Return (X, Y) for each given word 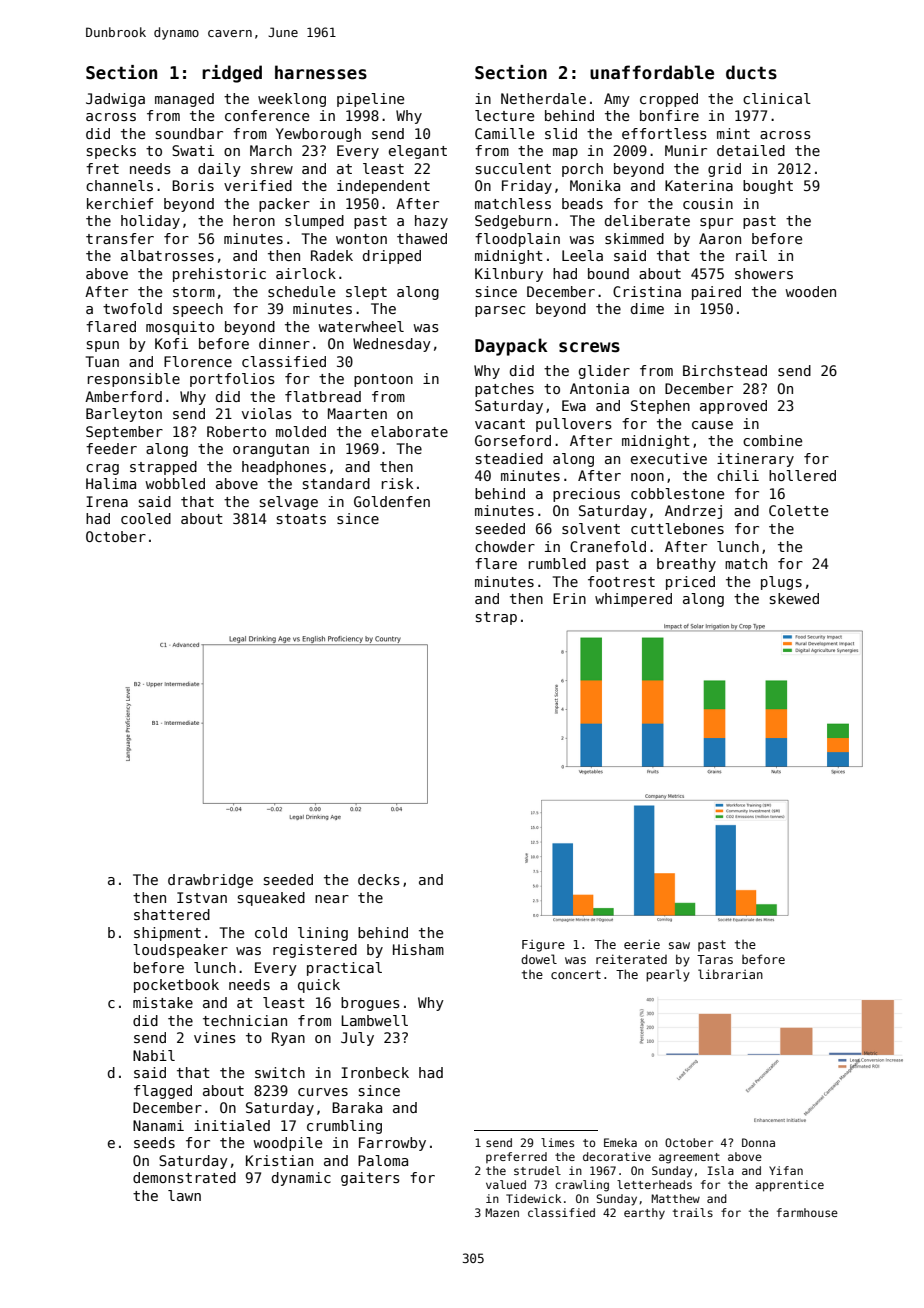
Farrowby (392, 1144)
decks (379, 879)
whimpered (633, 600)
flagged (163, 1092)
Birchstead (725, 370)
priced (690, 583)
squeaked (271, 899)
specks (111, 152)
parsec (500, 311)
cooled (146, 518)
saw (679, 945)
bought (768, 187)
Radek (332, 255)
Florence (198, 361)
